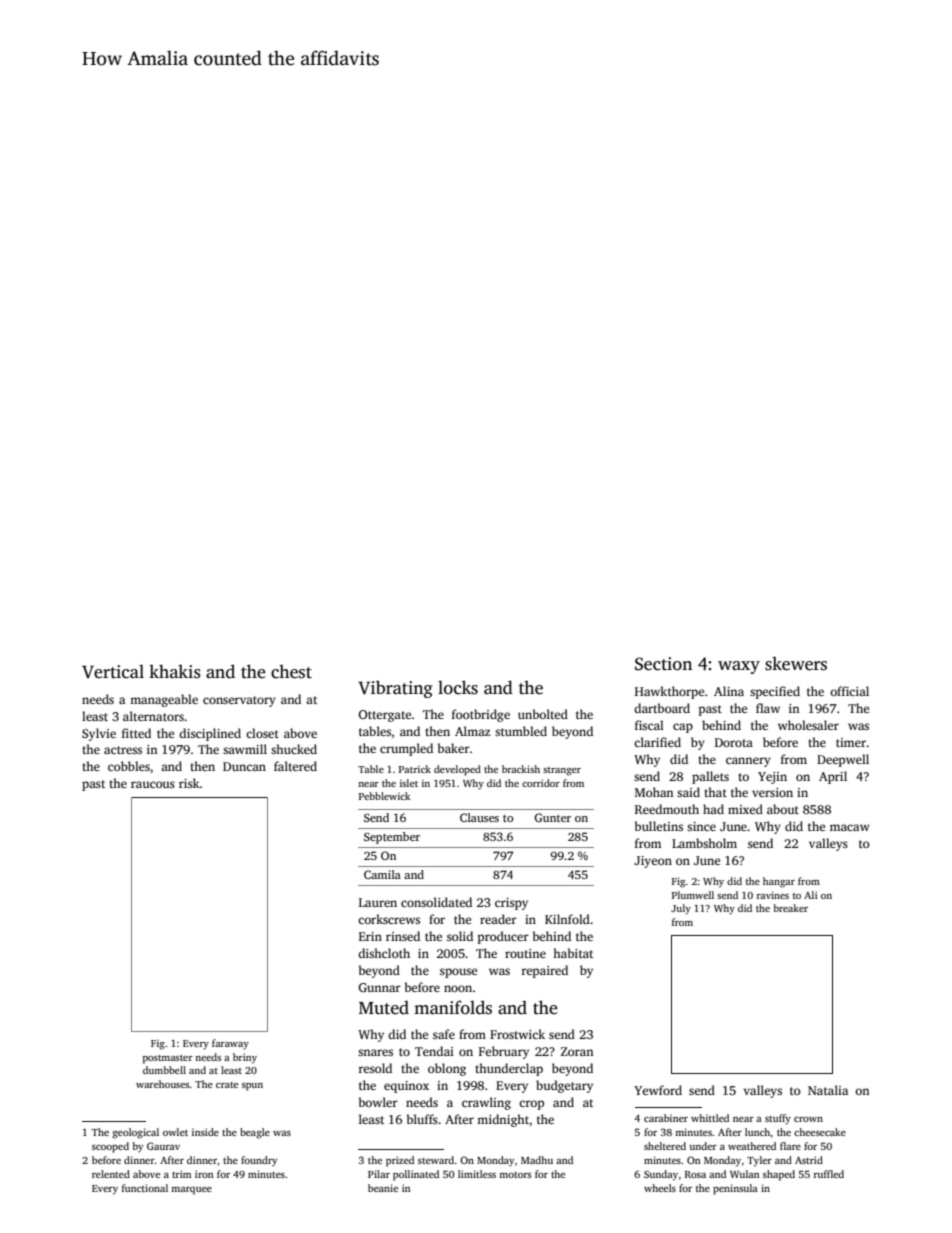  I want to click on wheels, so click(660, 1188).
